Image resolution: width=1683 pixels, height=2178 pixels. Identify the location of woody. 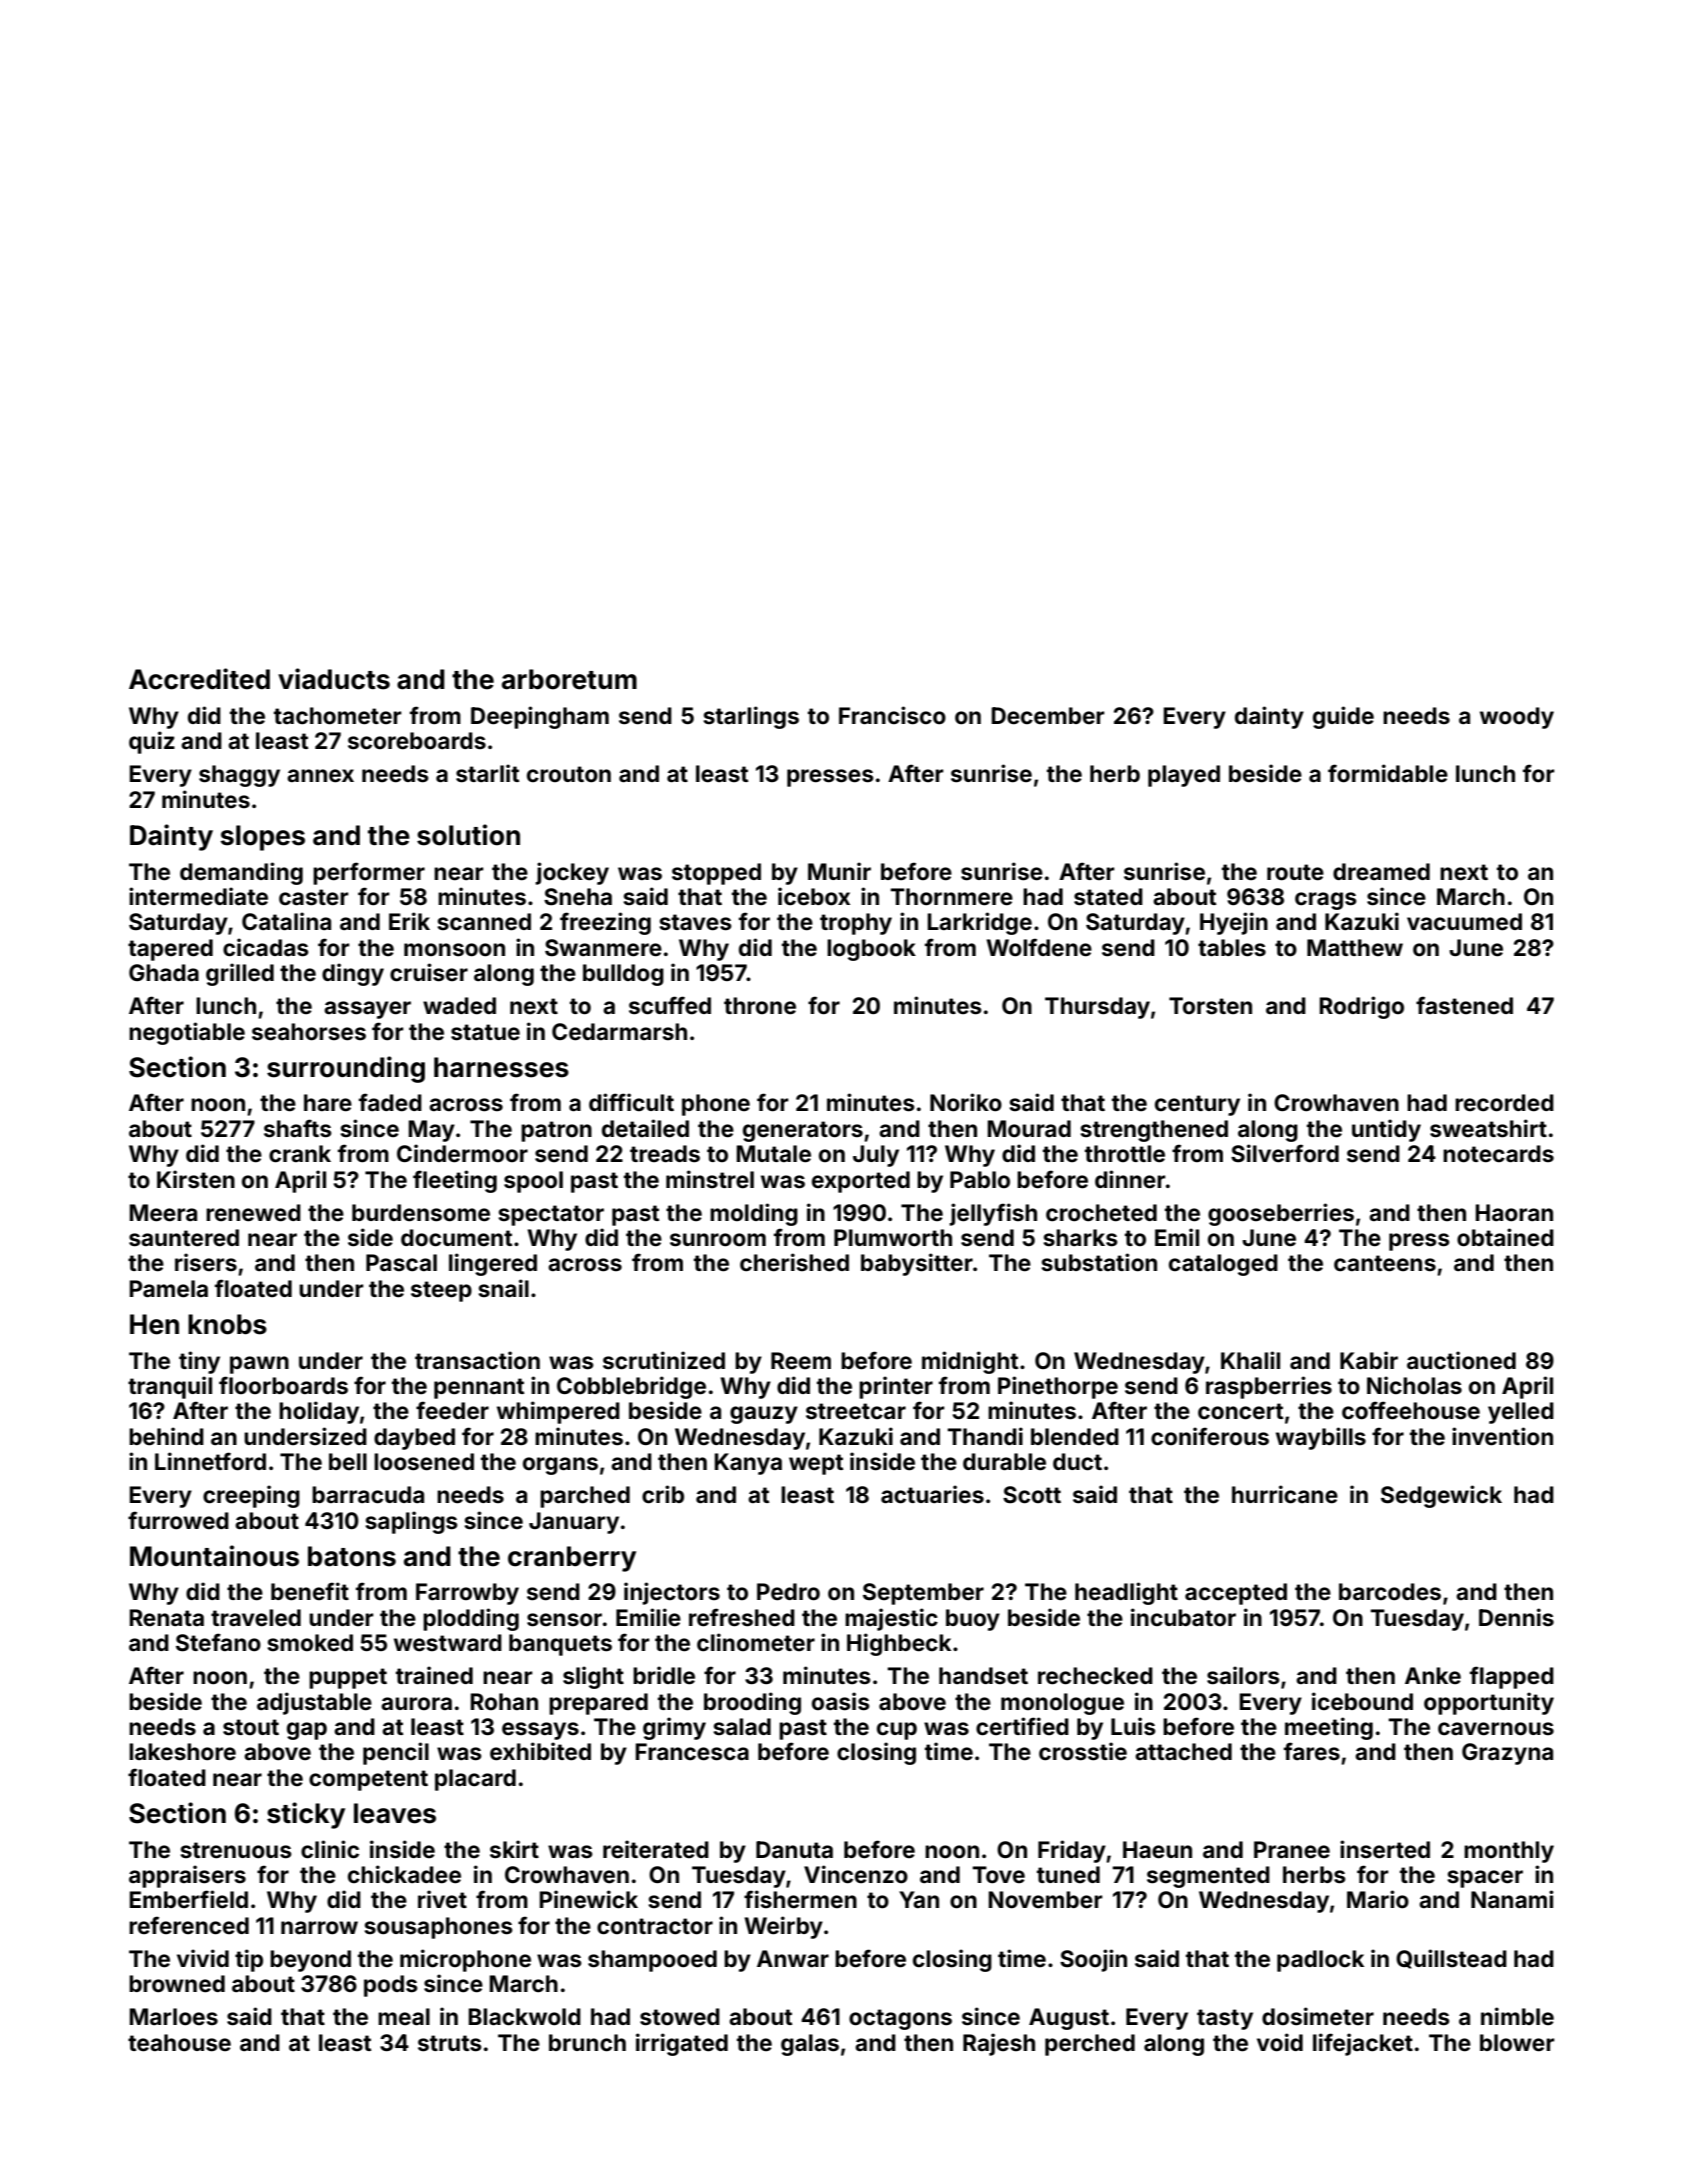
(1517, 718).
